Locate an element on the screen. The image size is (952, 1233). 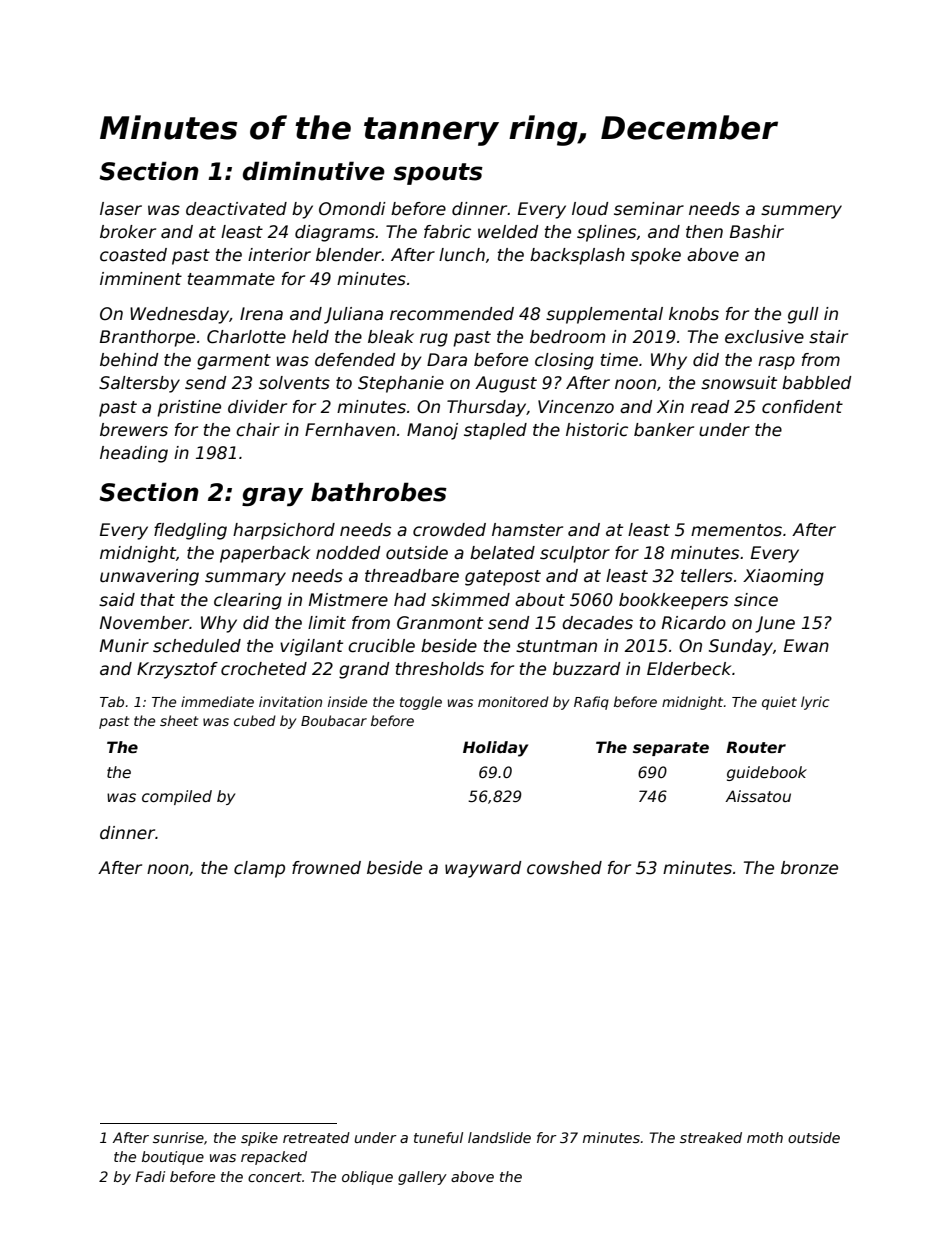
wayward is located at coordinates (483, 869).
